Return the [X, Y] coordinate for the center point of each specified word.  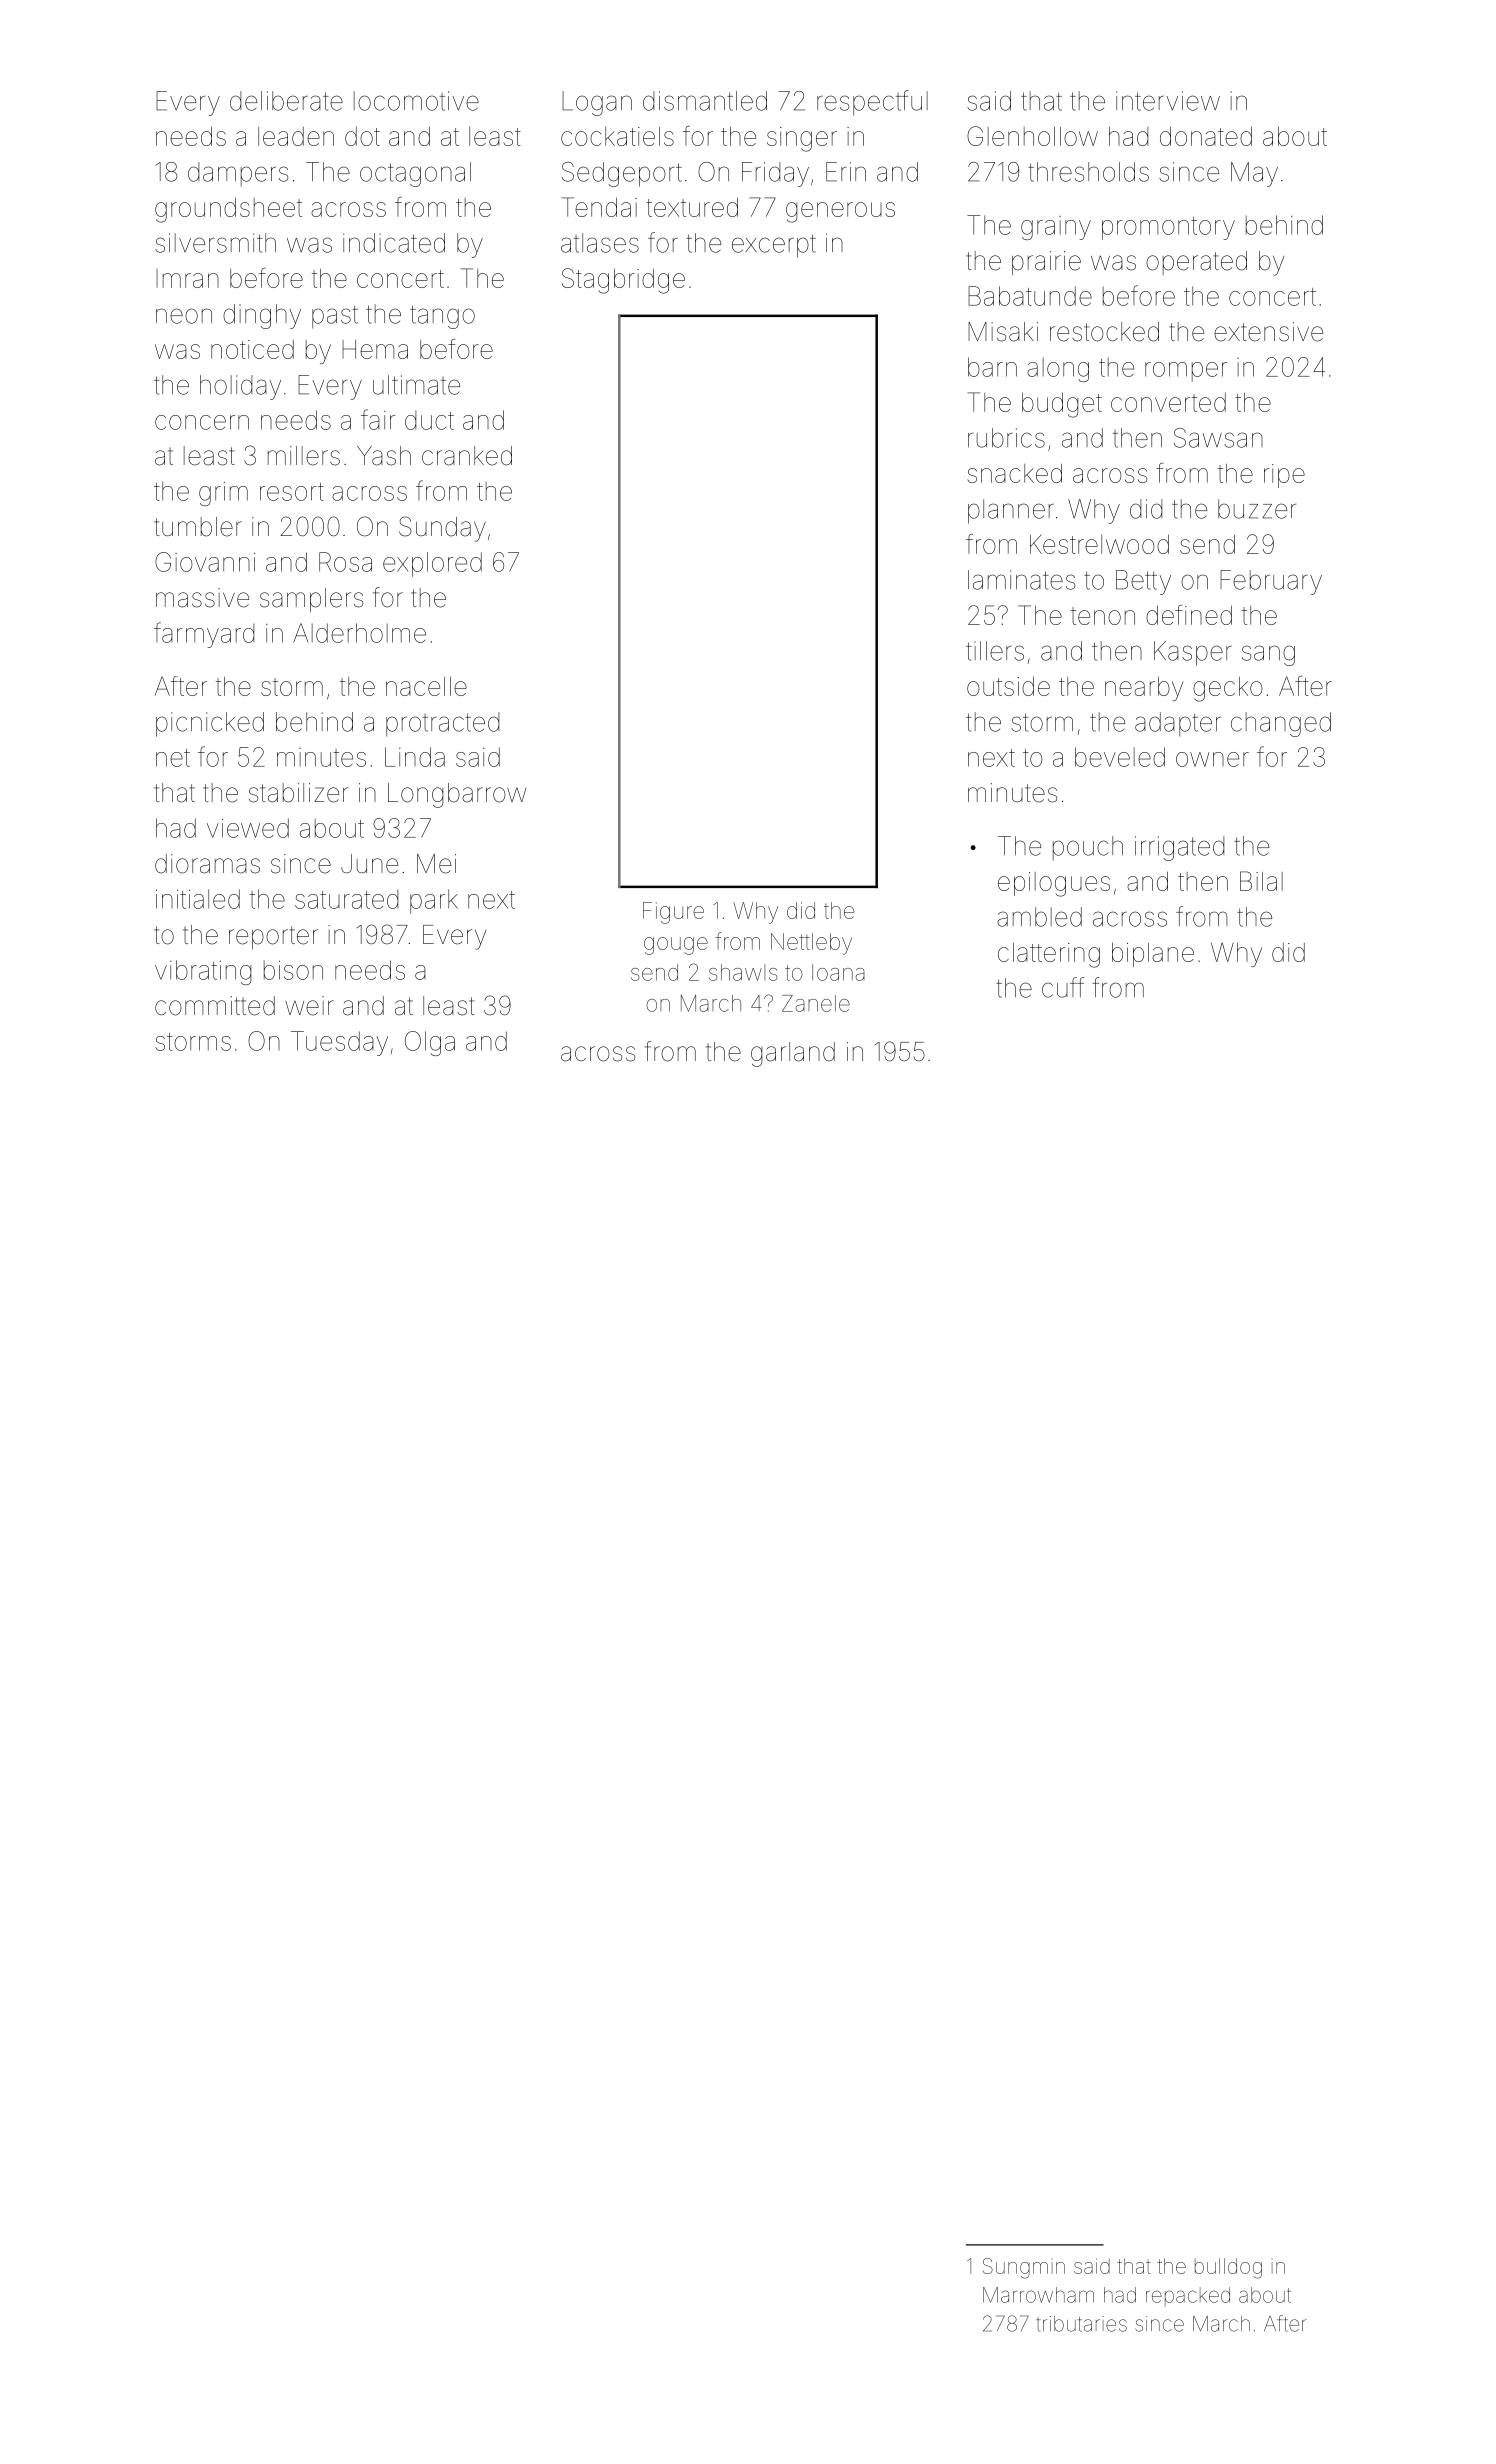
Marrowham [1038, 2295]
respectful [872, 103]
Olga [430, 1043]
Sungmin [1023, 2268]
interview [1168, 101]
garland [793, 1054]
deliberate [286, 101]
